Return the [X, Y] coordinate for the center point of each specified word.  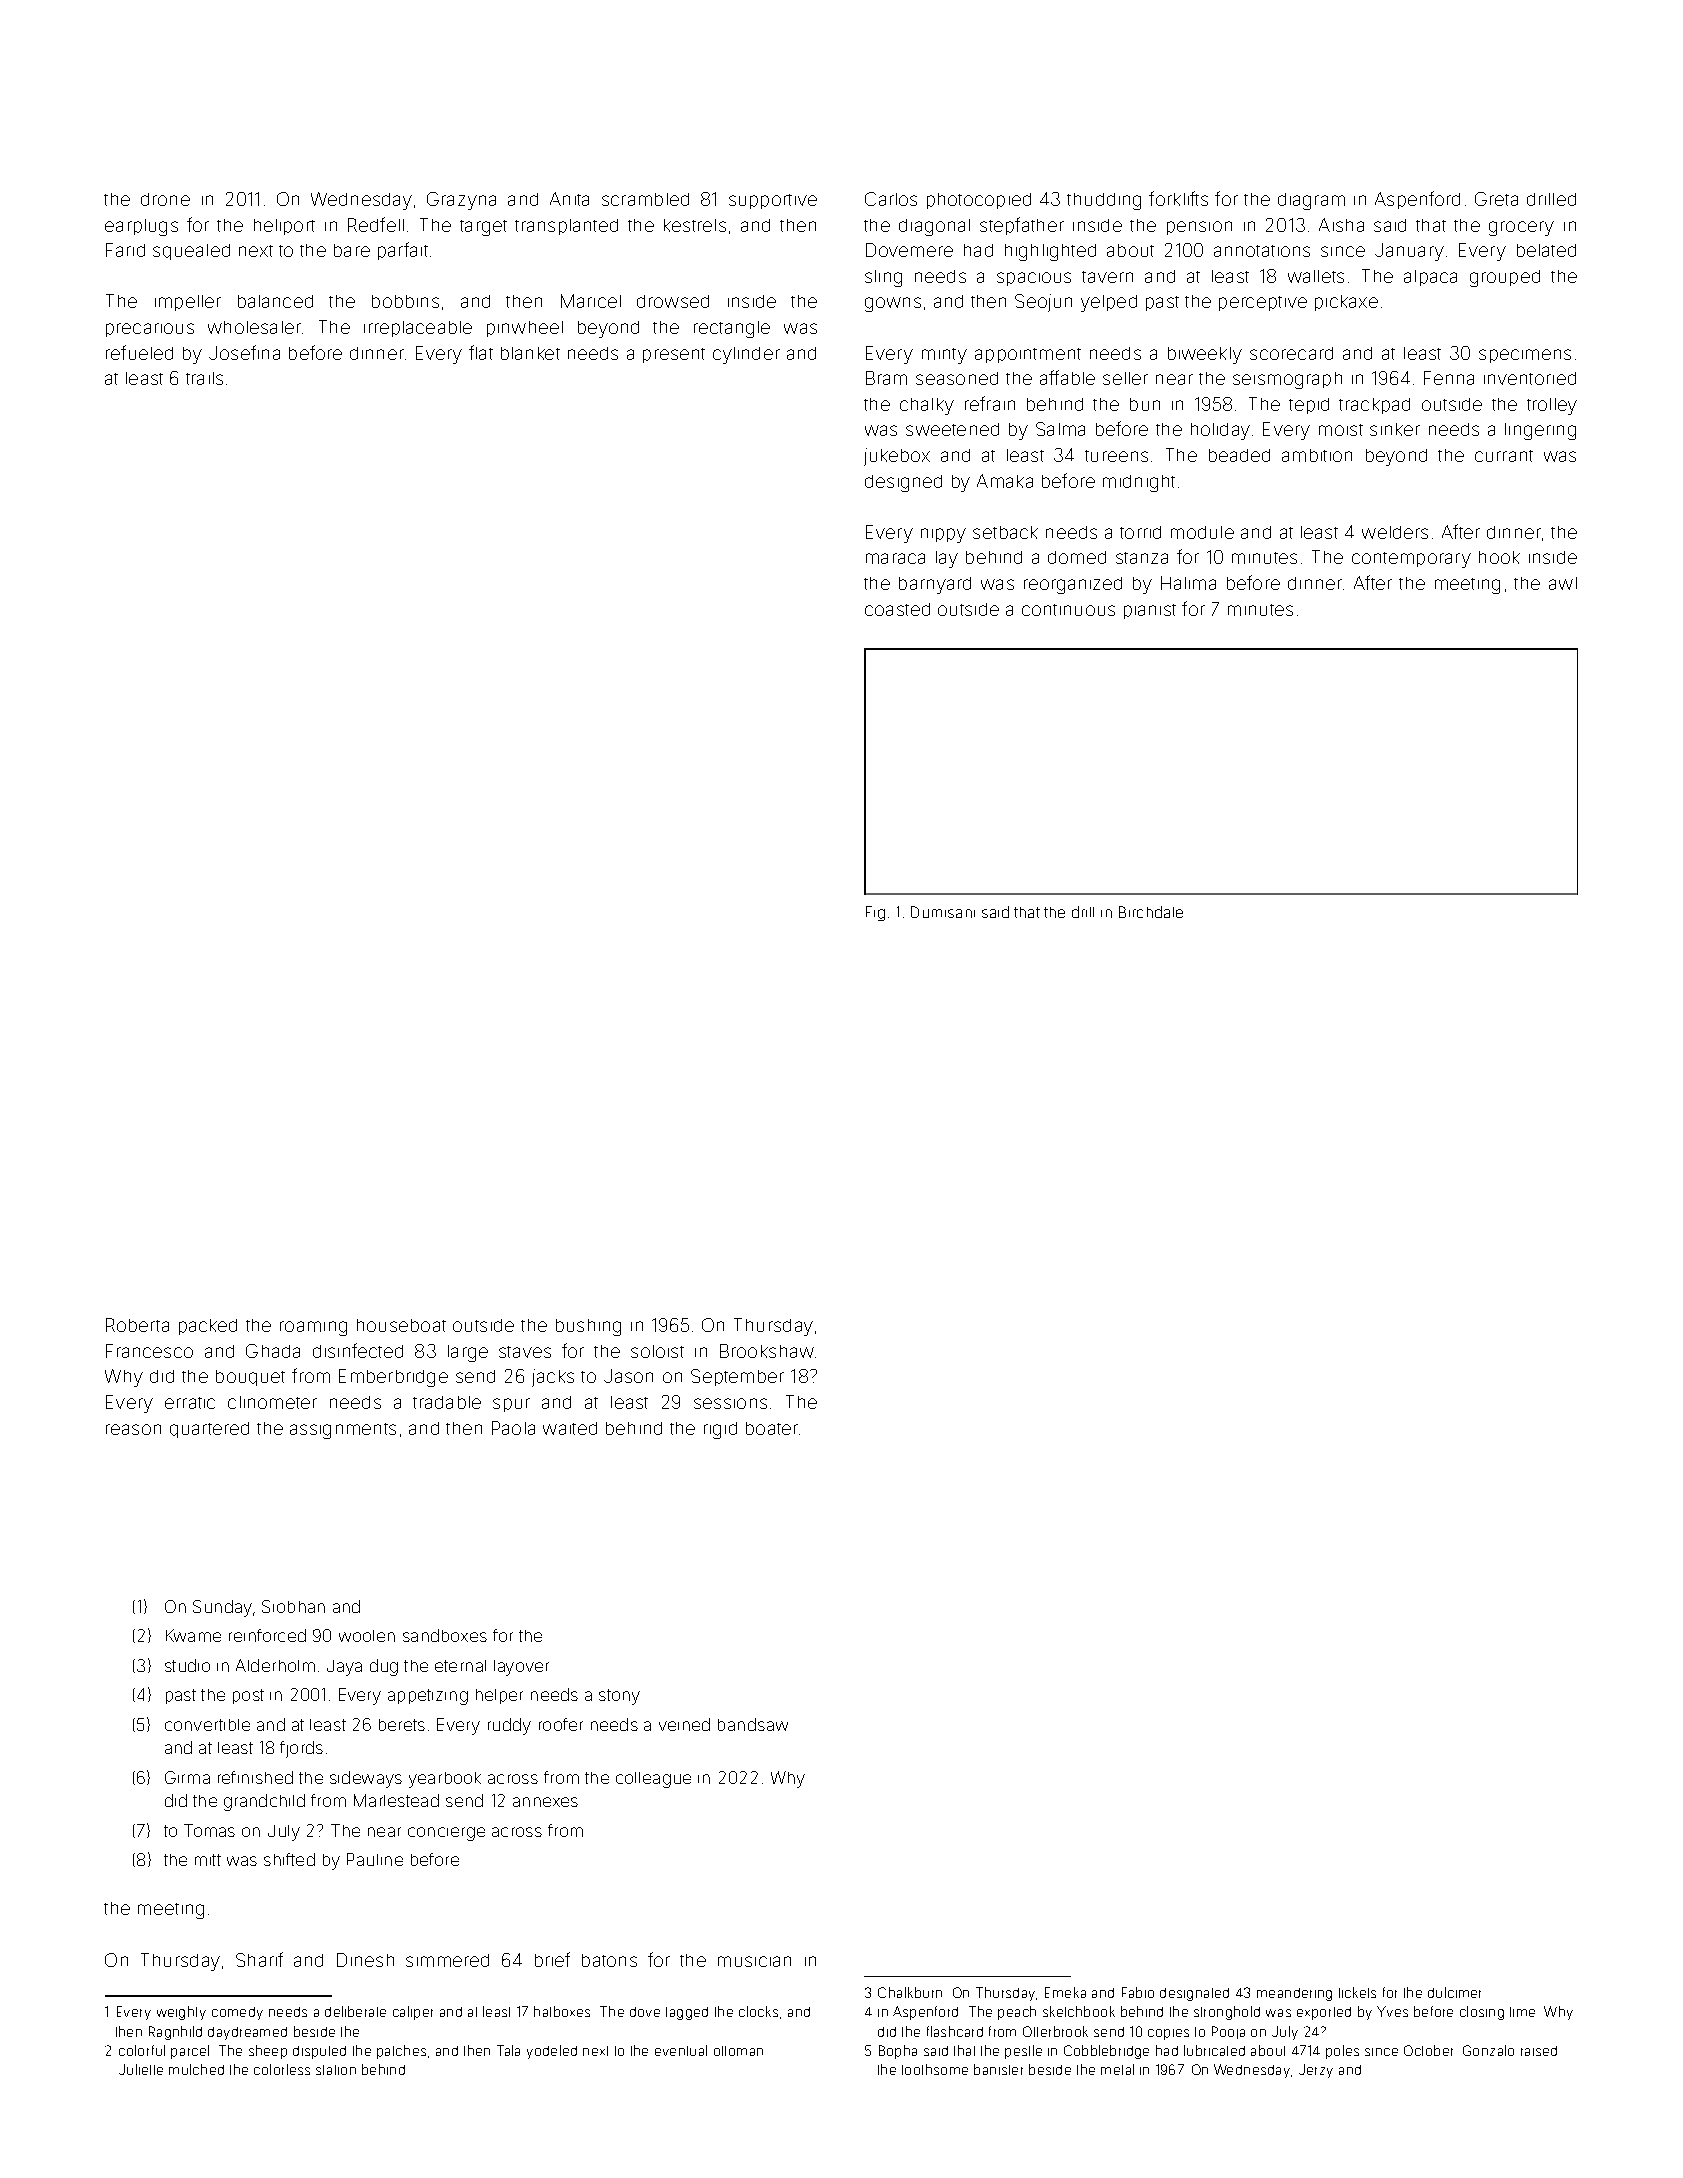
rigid [720, 1430]
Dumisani [943, 912]
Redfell [376, 224]
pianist [1150, 611]
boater [772, 1428]
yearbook [445, 1780]
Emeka [1065, 1992]
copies [1168, 2034]
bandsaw [753, 1724]
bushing [588, 1327]
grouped [1505, 278]
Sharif [259, 1959]
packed [208, 1327]
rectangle [732, 329]
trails [204, 378]
